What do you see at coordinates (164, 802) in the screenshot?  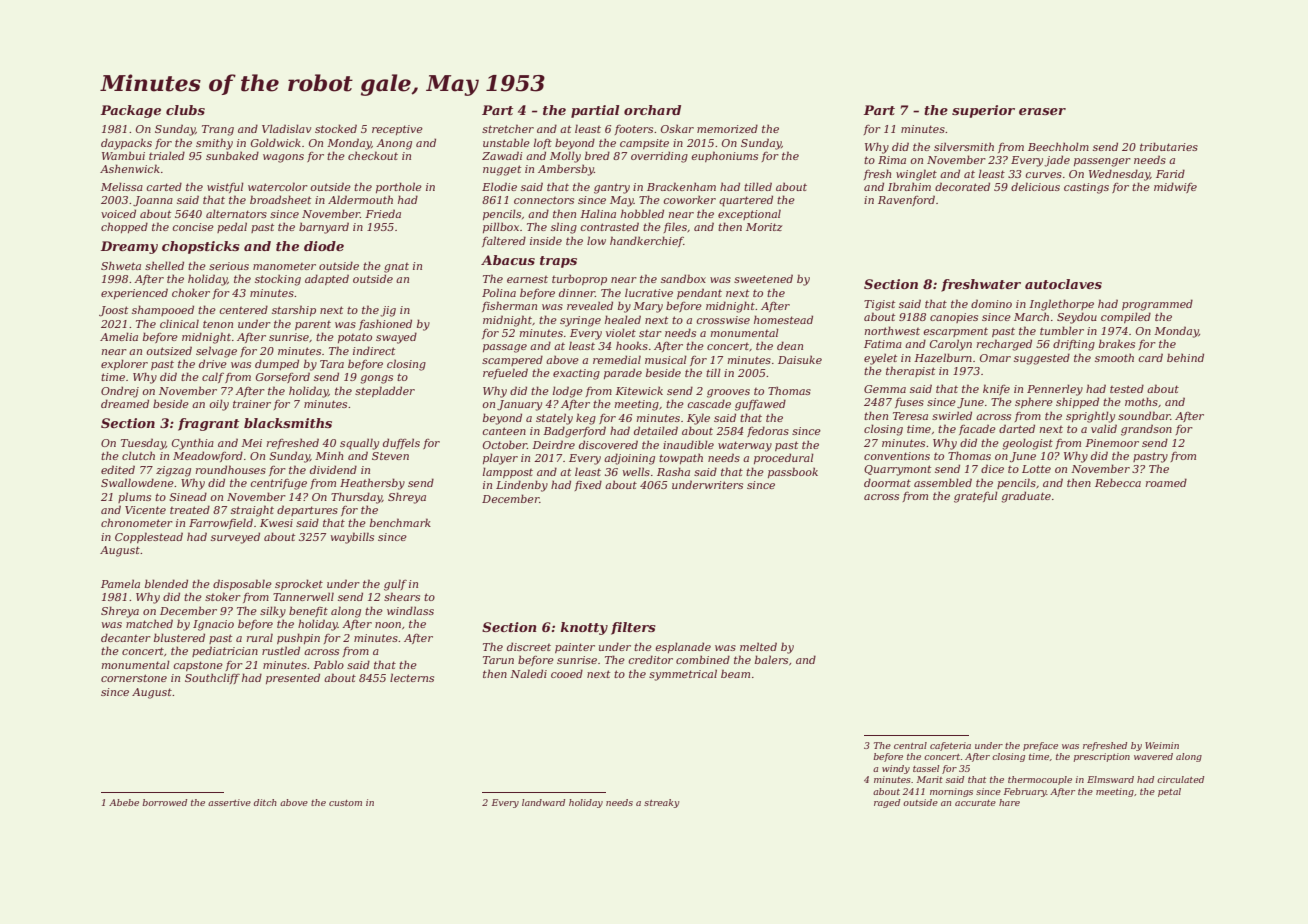 I see `borrowed` at bounding box center [164, 802].
